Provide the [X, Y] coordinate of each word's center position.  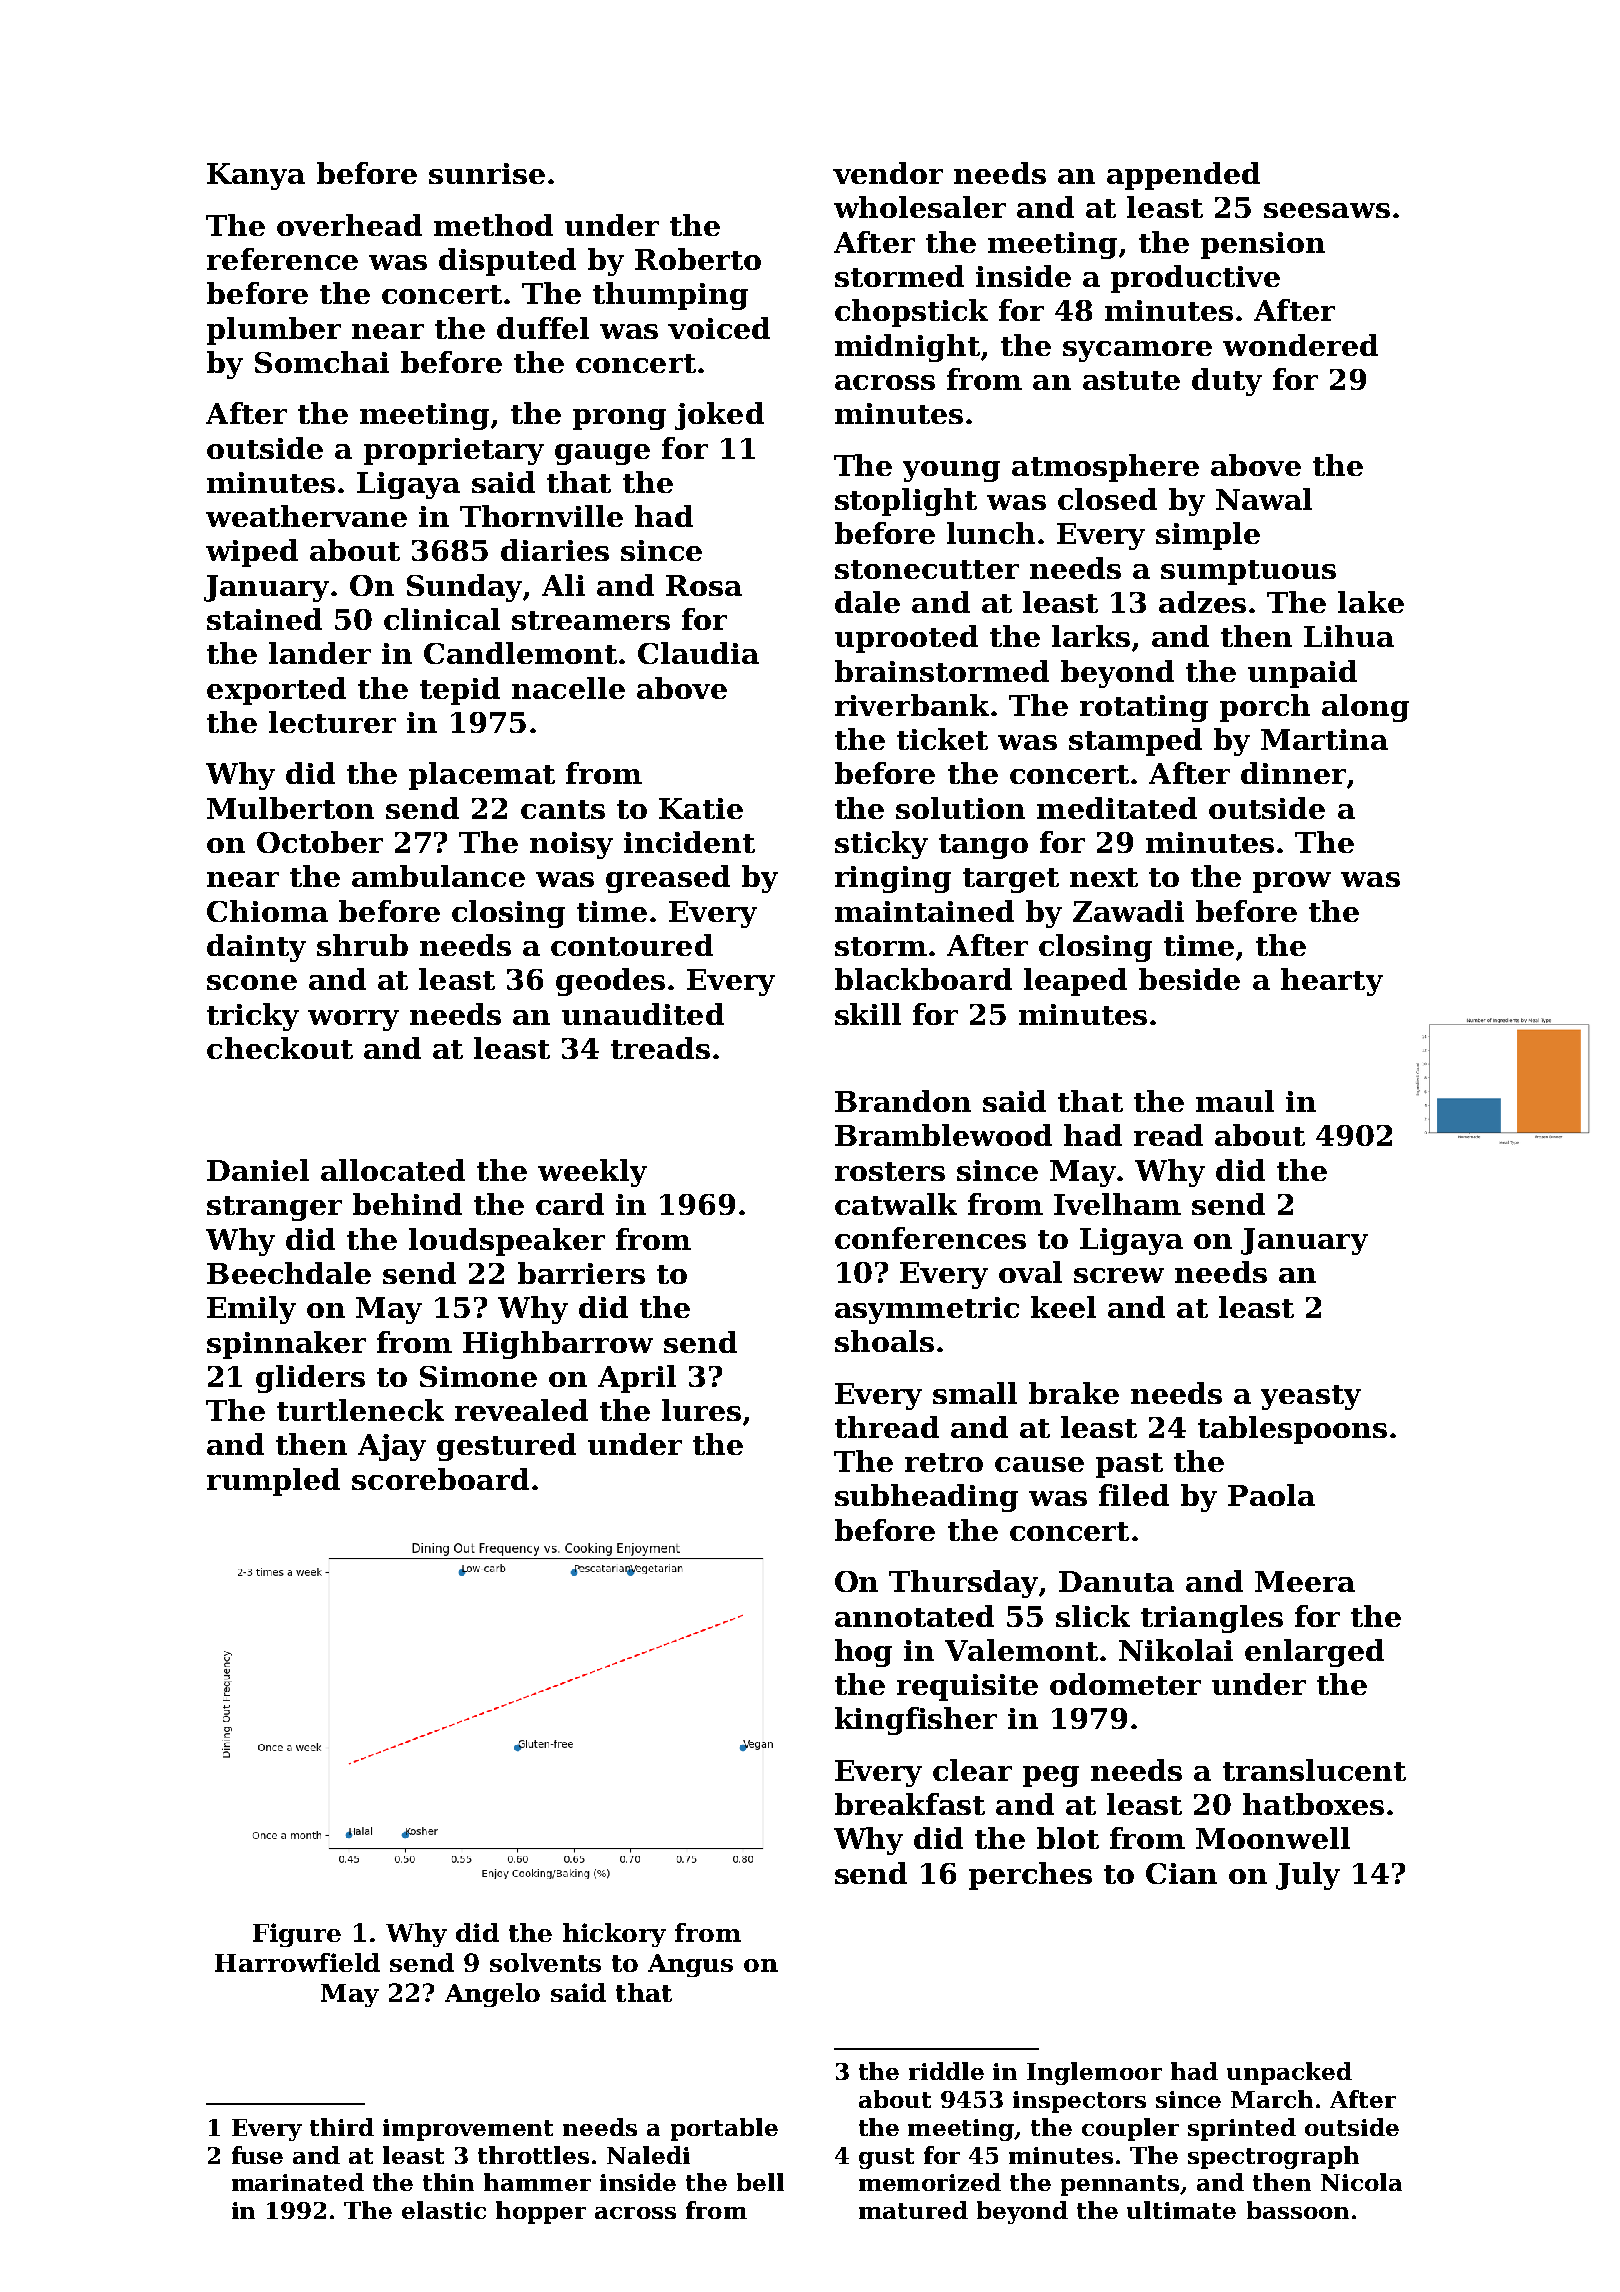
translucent [1314, 1770]
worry [353, 1020]
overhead [349, 225]
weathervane [306, 516]
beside [1189, 979]
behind [407, 1204]
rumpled [273, 1482]
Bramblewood [943, 1135]
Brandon [903, 1101]
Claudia [698, 653]
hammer [537, 2182]
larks [1091, 636]
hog [863, 1653]
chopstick [911, 313]
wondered [1300, 345]
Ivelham [1117, 1204]
